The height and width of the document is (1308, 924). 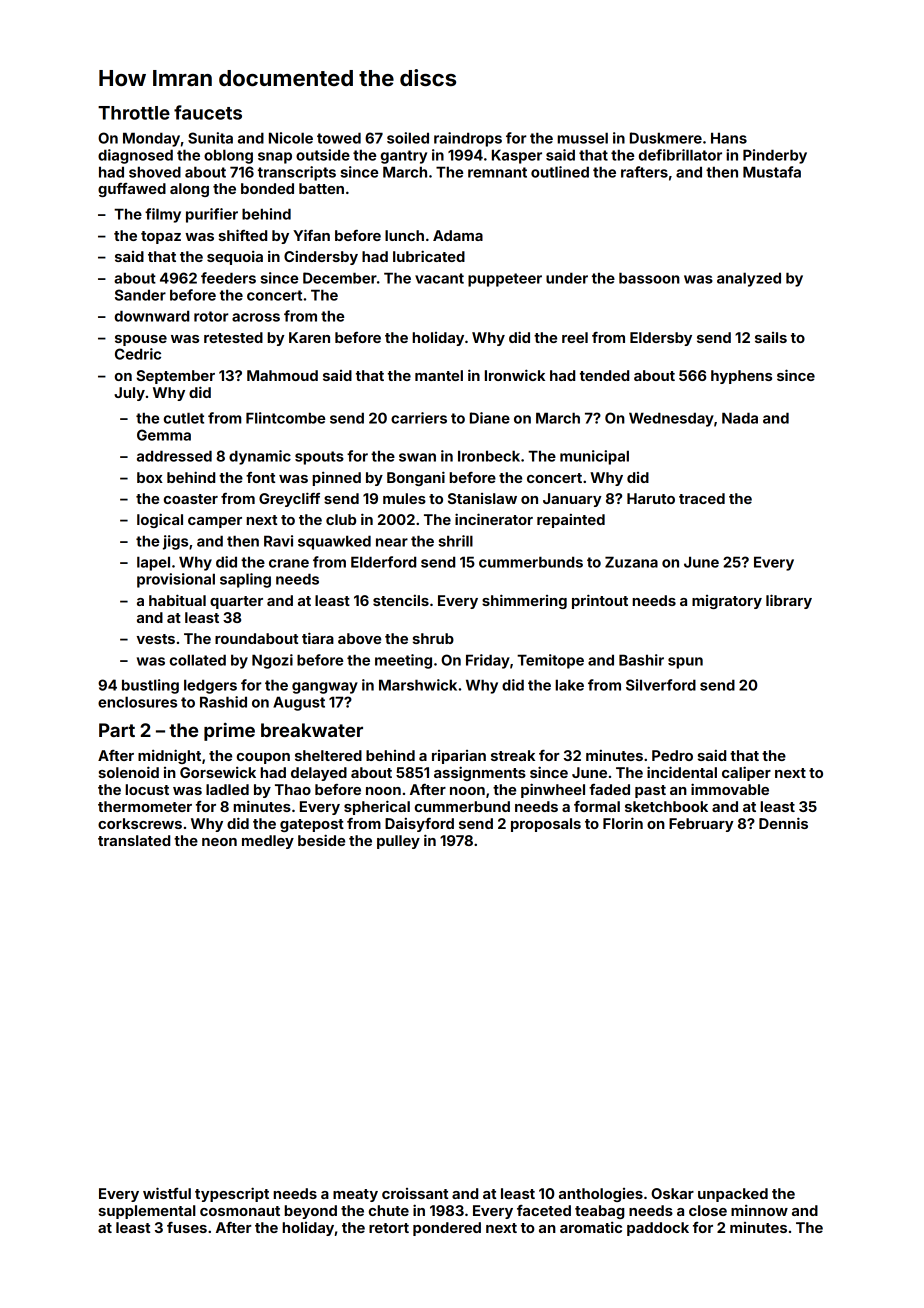 I want to click on Throttle, so click(x=134, y=113).
